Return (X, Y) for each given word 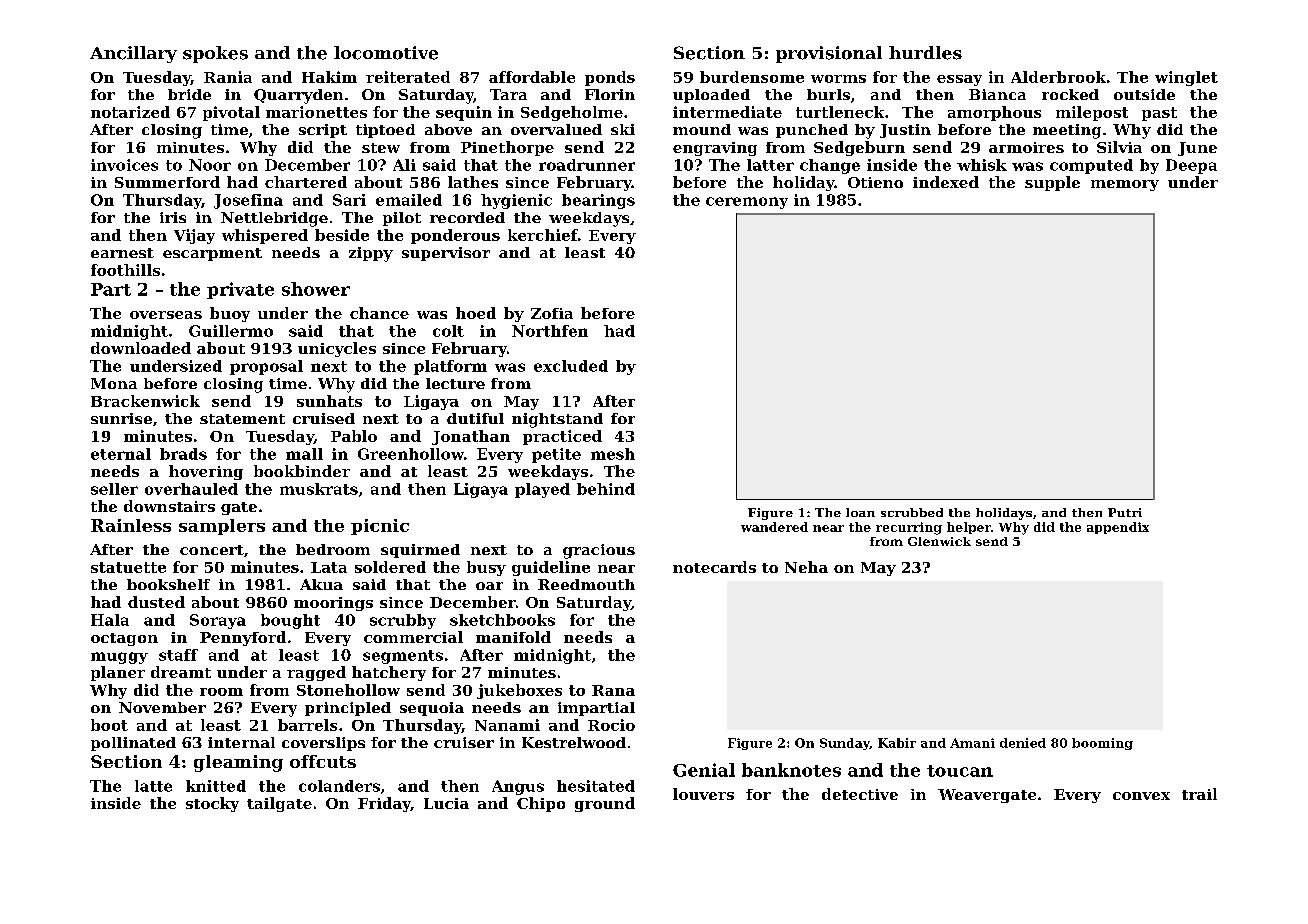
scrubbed (912, 512)
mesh (613, 454)
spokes (215, 54)
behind (606, 489)
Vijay (194, 236)
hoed (476, 313)
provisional (829, 54)
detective (860, 794)
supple (1052, 183)
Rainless (131, 525)
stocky (212, 804)
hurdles (925, 53)
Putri (1125, 512)
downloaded (141, 348)
